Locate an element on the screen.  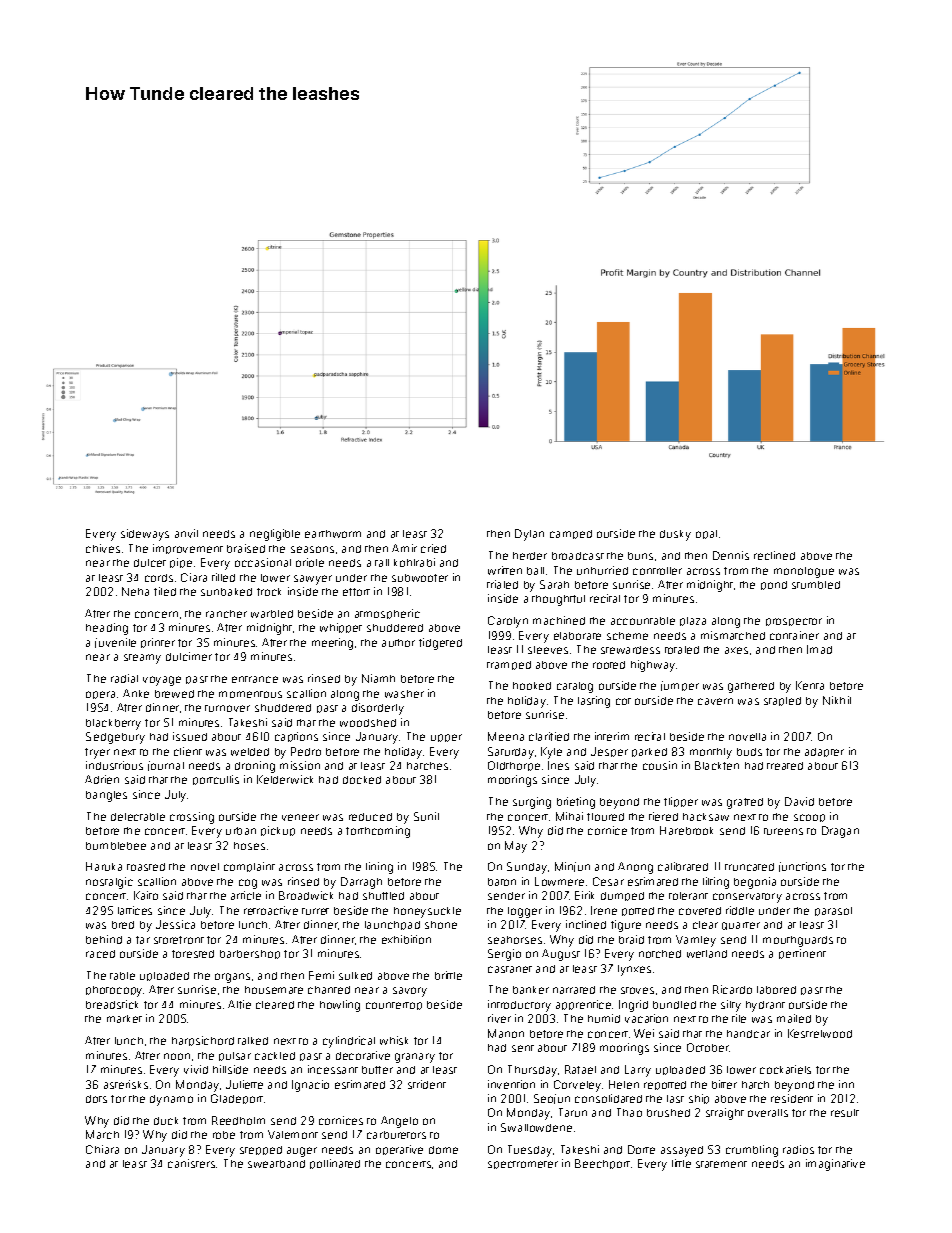
mouthguards is located at coordinates (798, 941).
